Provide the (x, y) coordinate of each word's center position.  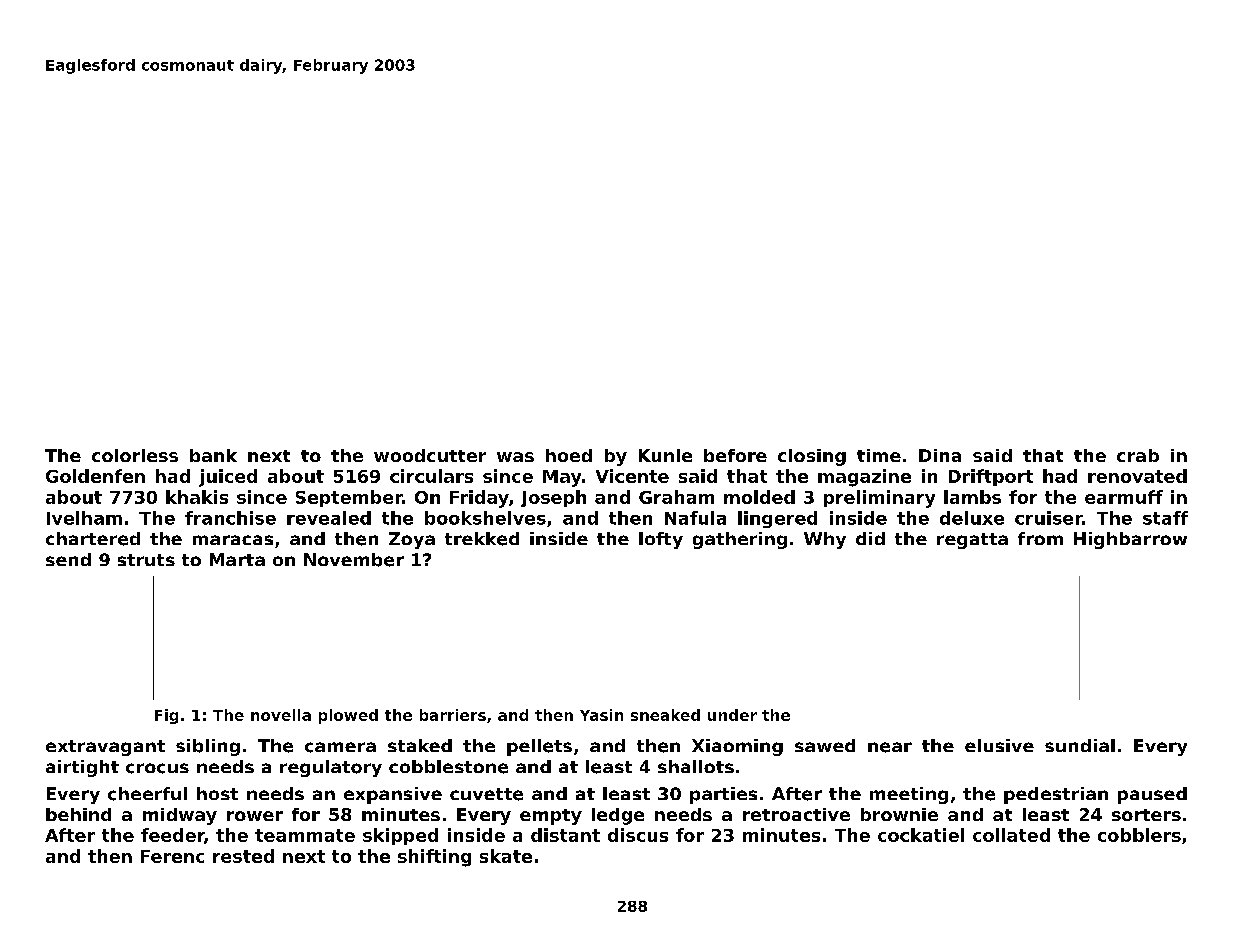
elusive (999, 745)
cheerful (147, 794)
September (349, 498)
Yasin (601, 715)
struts (146, 560)
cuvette (486, 794)
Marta (237, 559)
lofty (661, 540)
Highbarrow (1130, 540)
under (732, 715)
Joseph (553, 498)
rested (243, 856)
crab (1138, 455)
